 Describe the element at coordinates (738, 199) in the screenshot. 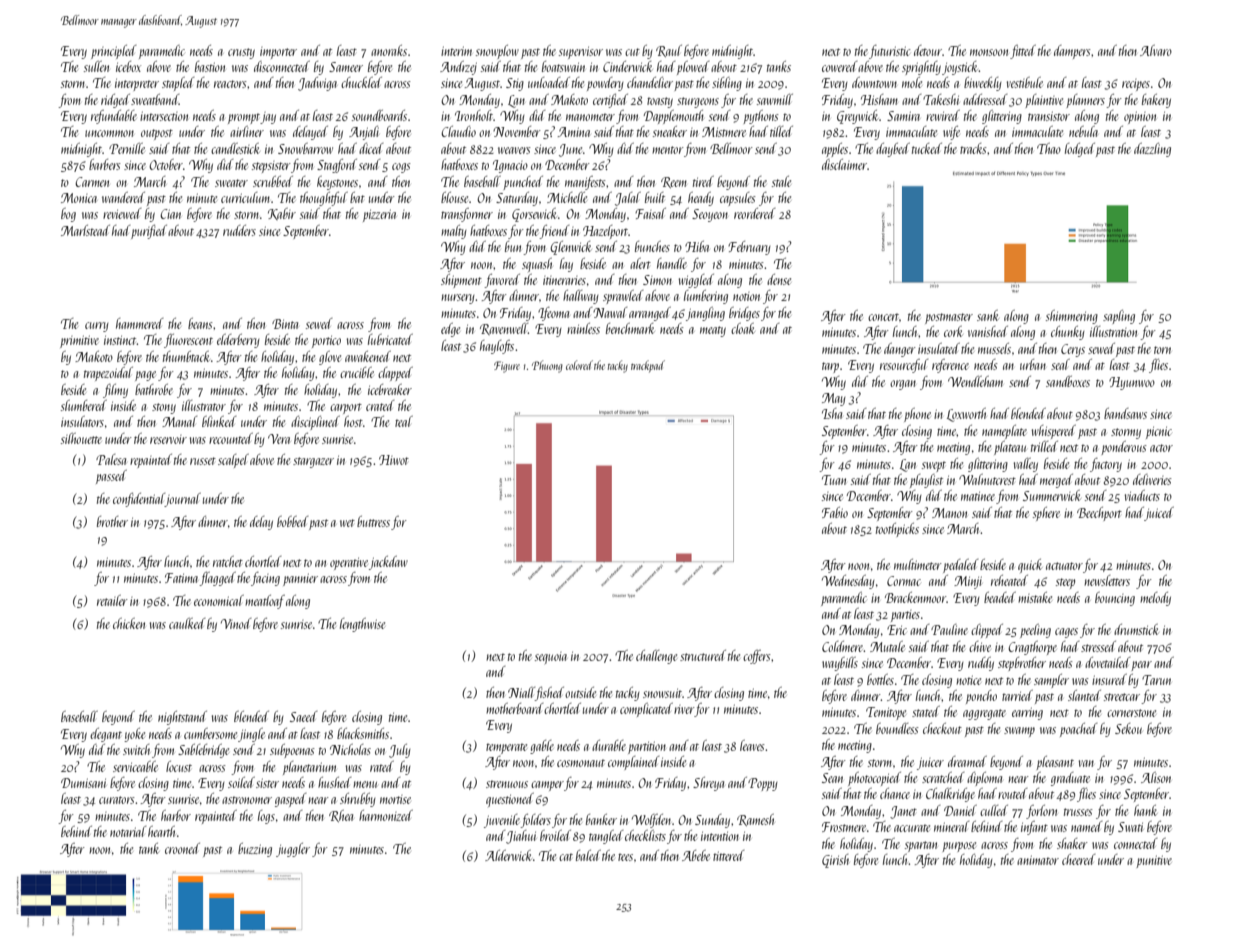

I see `capsules` at that location.
